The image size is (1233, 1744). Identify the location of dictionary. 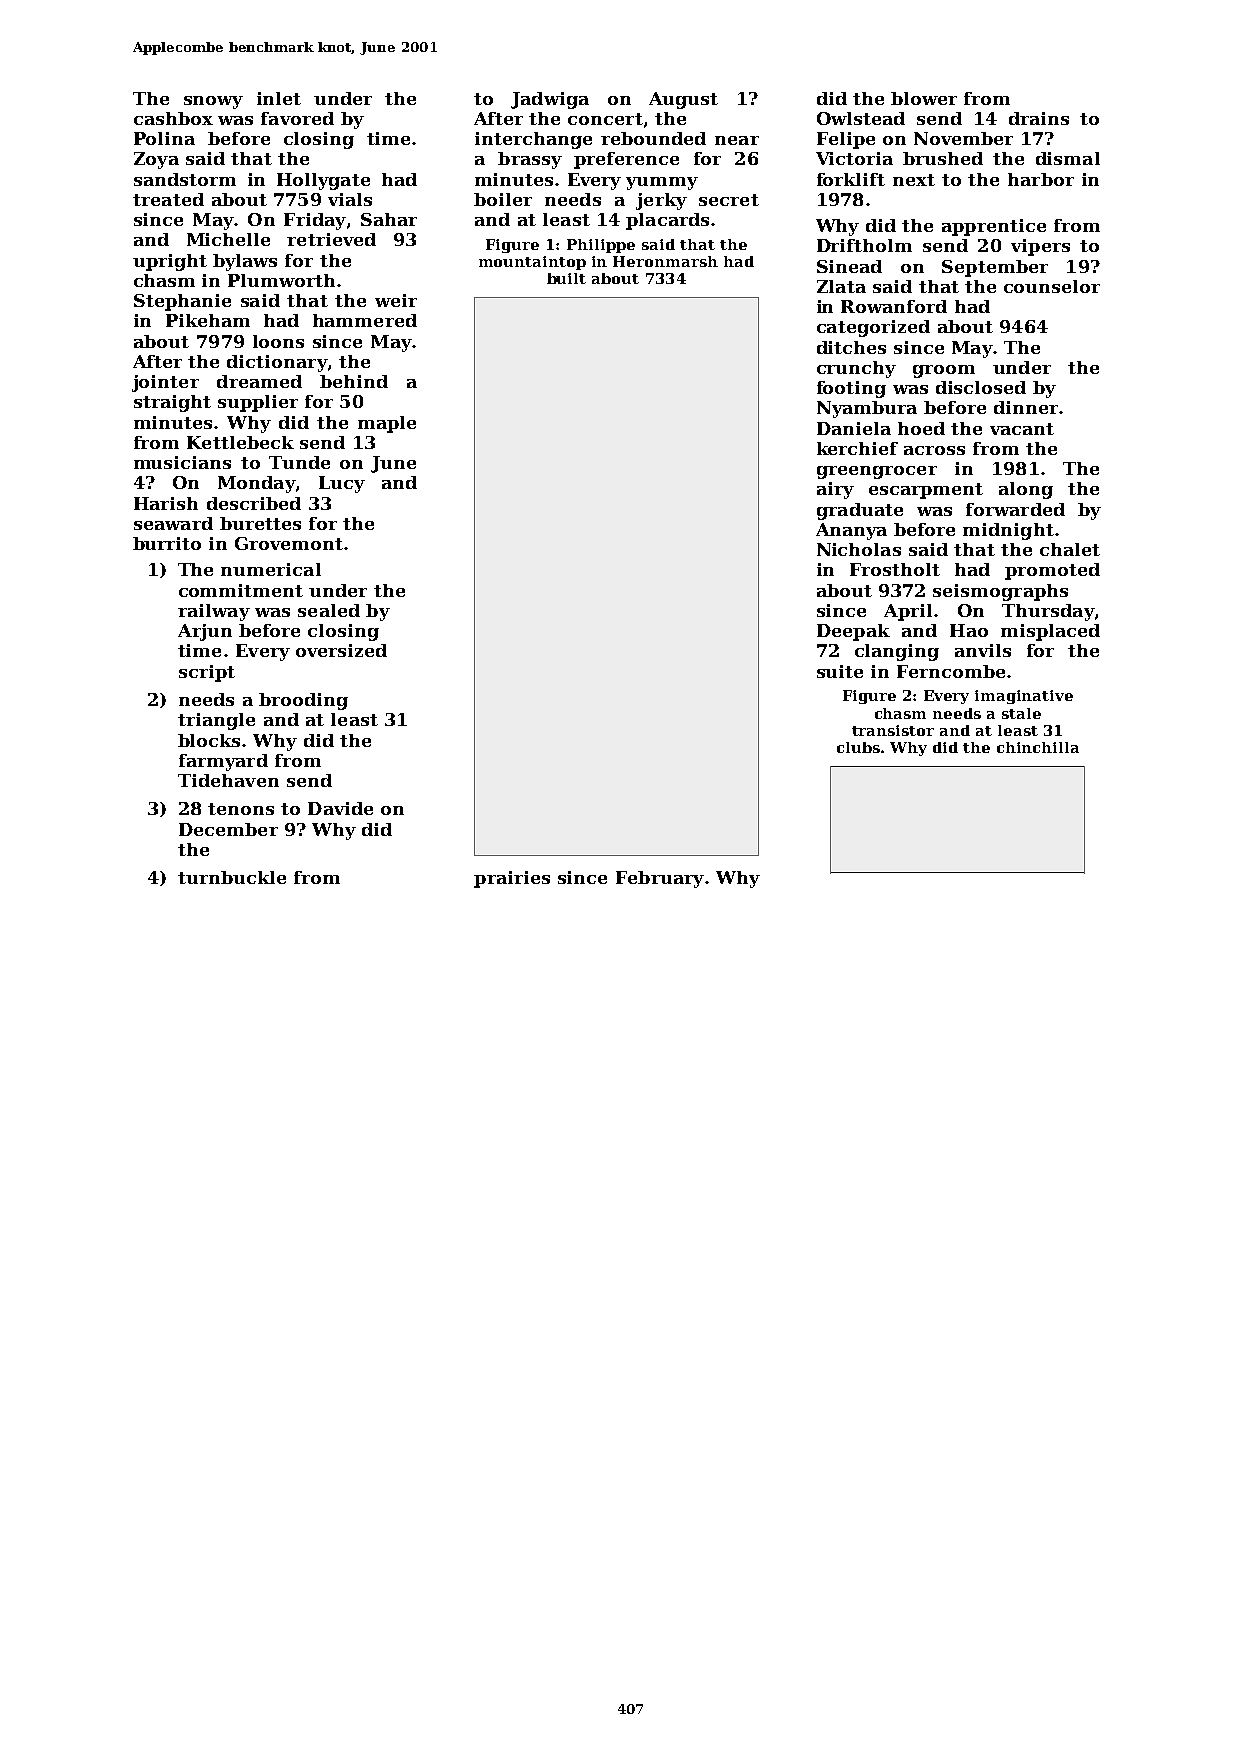
(277, 363).
